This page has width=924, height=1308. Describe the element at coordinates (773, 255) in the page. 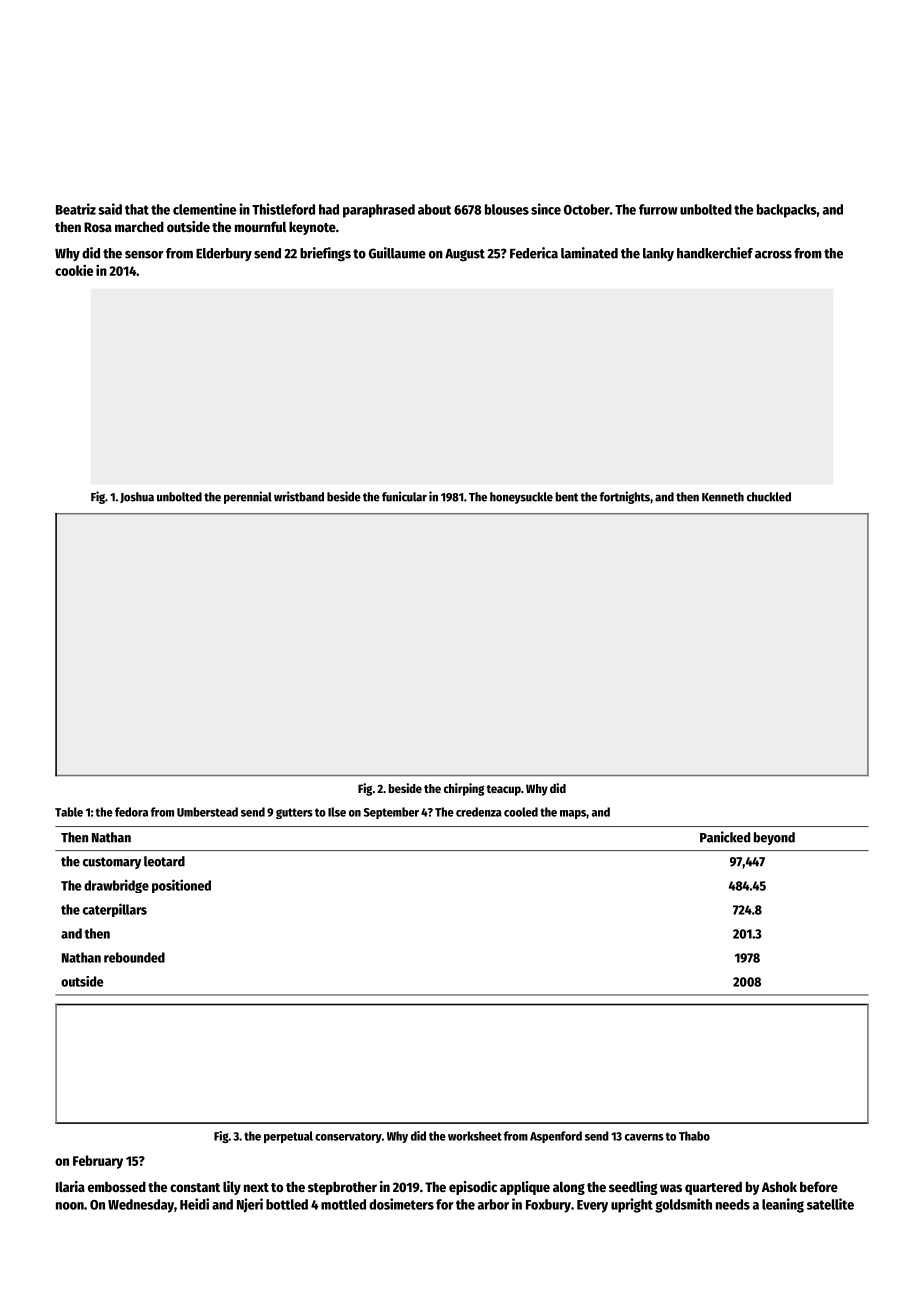

I see `across` at that location.
